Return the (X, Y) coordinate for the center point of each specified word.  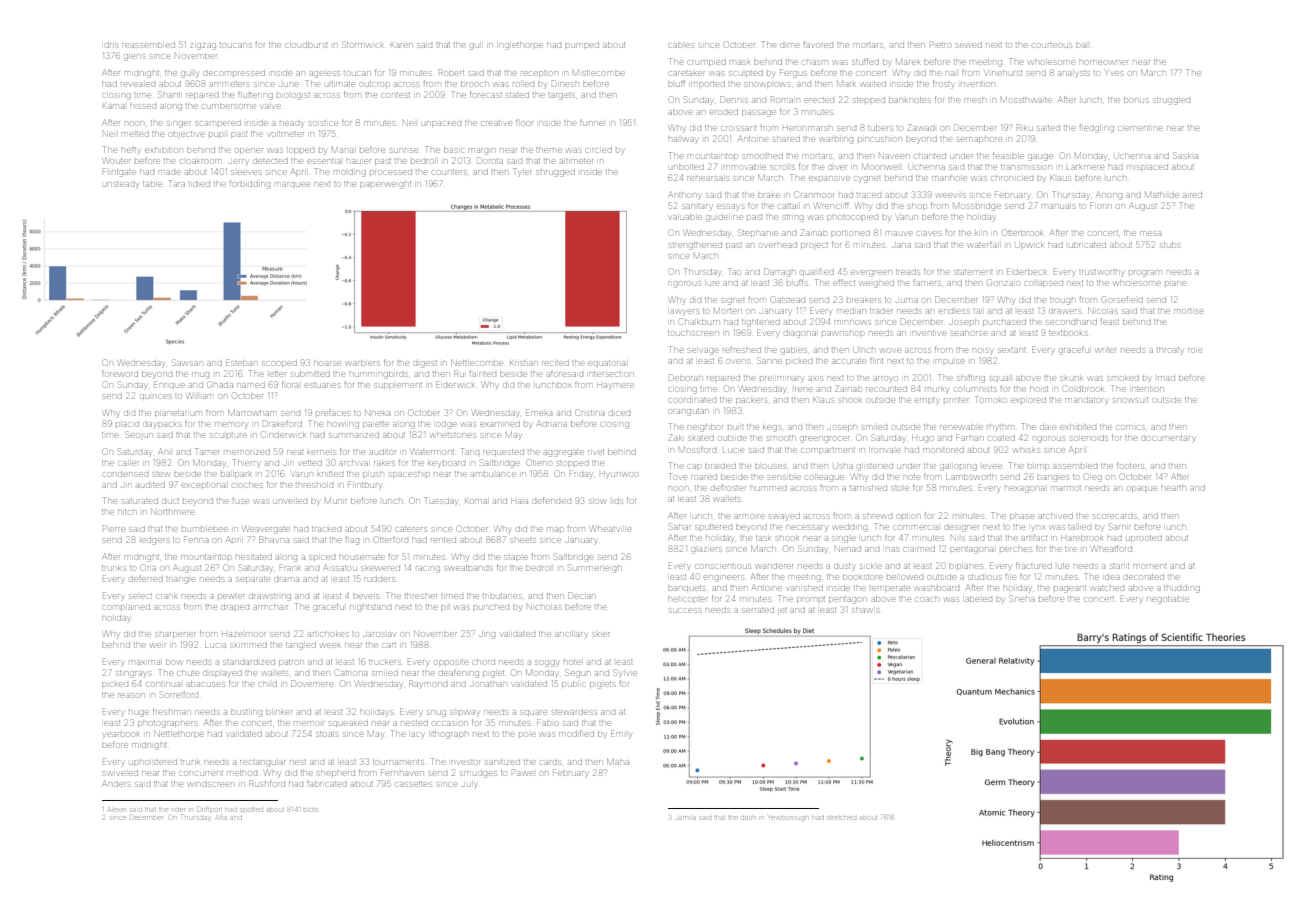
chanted (930, 156)
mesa (1150, 233)
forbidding (250, 184)
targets (561, 96)
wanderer (774, 566)
